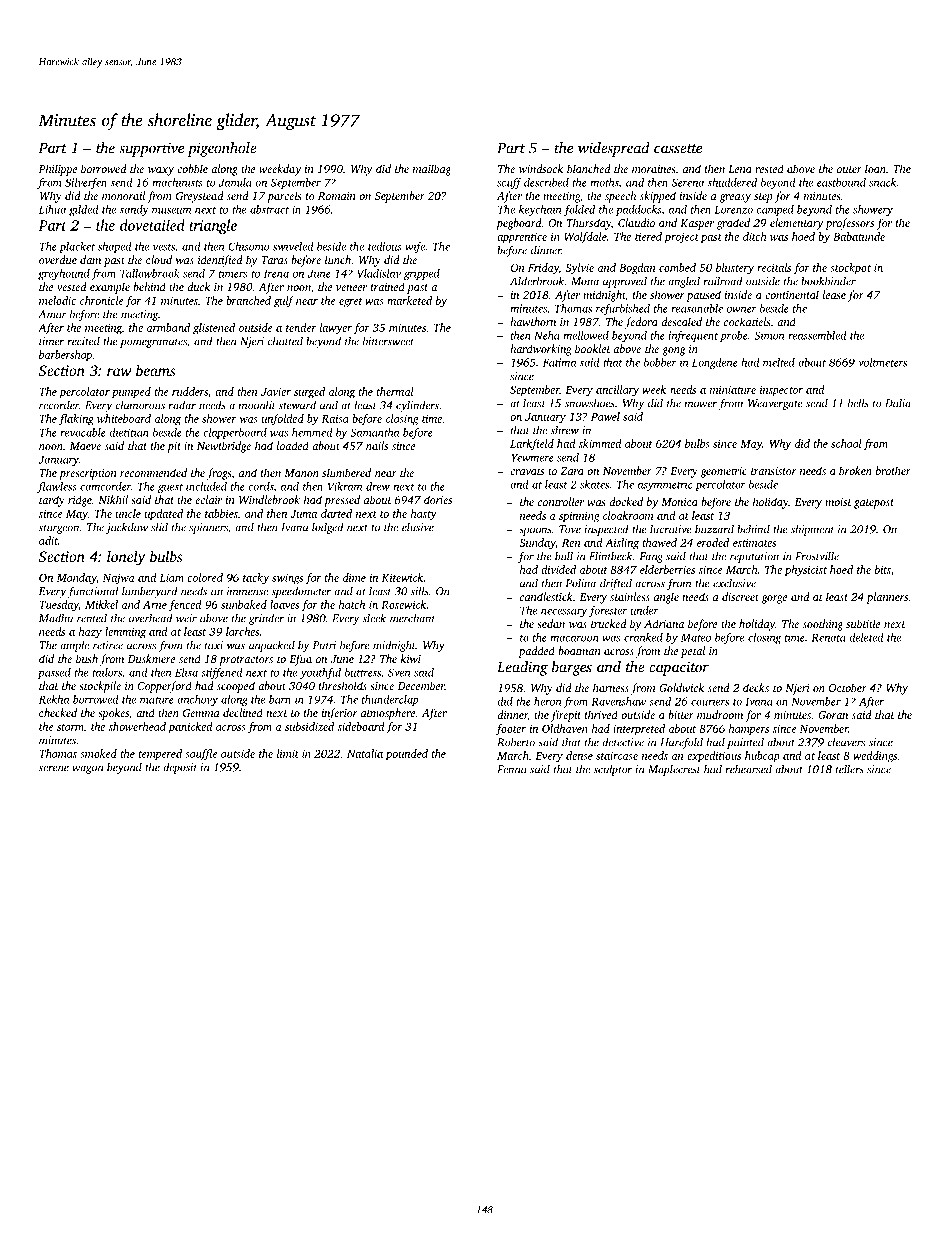 The height and width of the document is (1233, 952). I want to click on school, so click(846, 443).
